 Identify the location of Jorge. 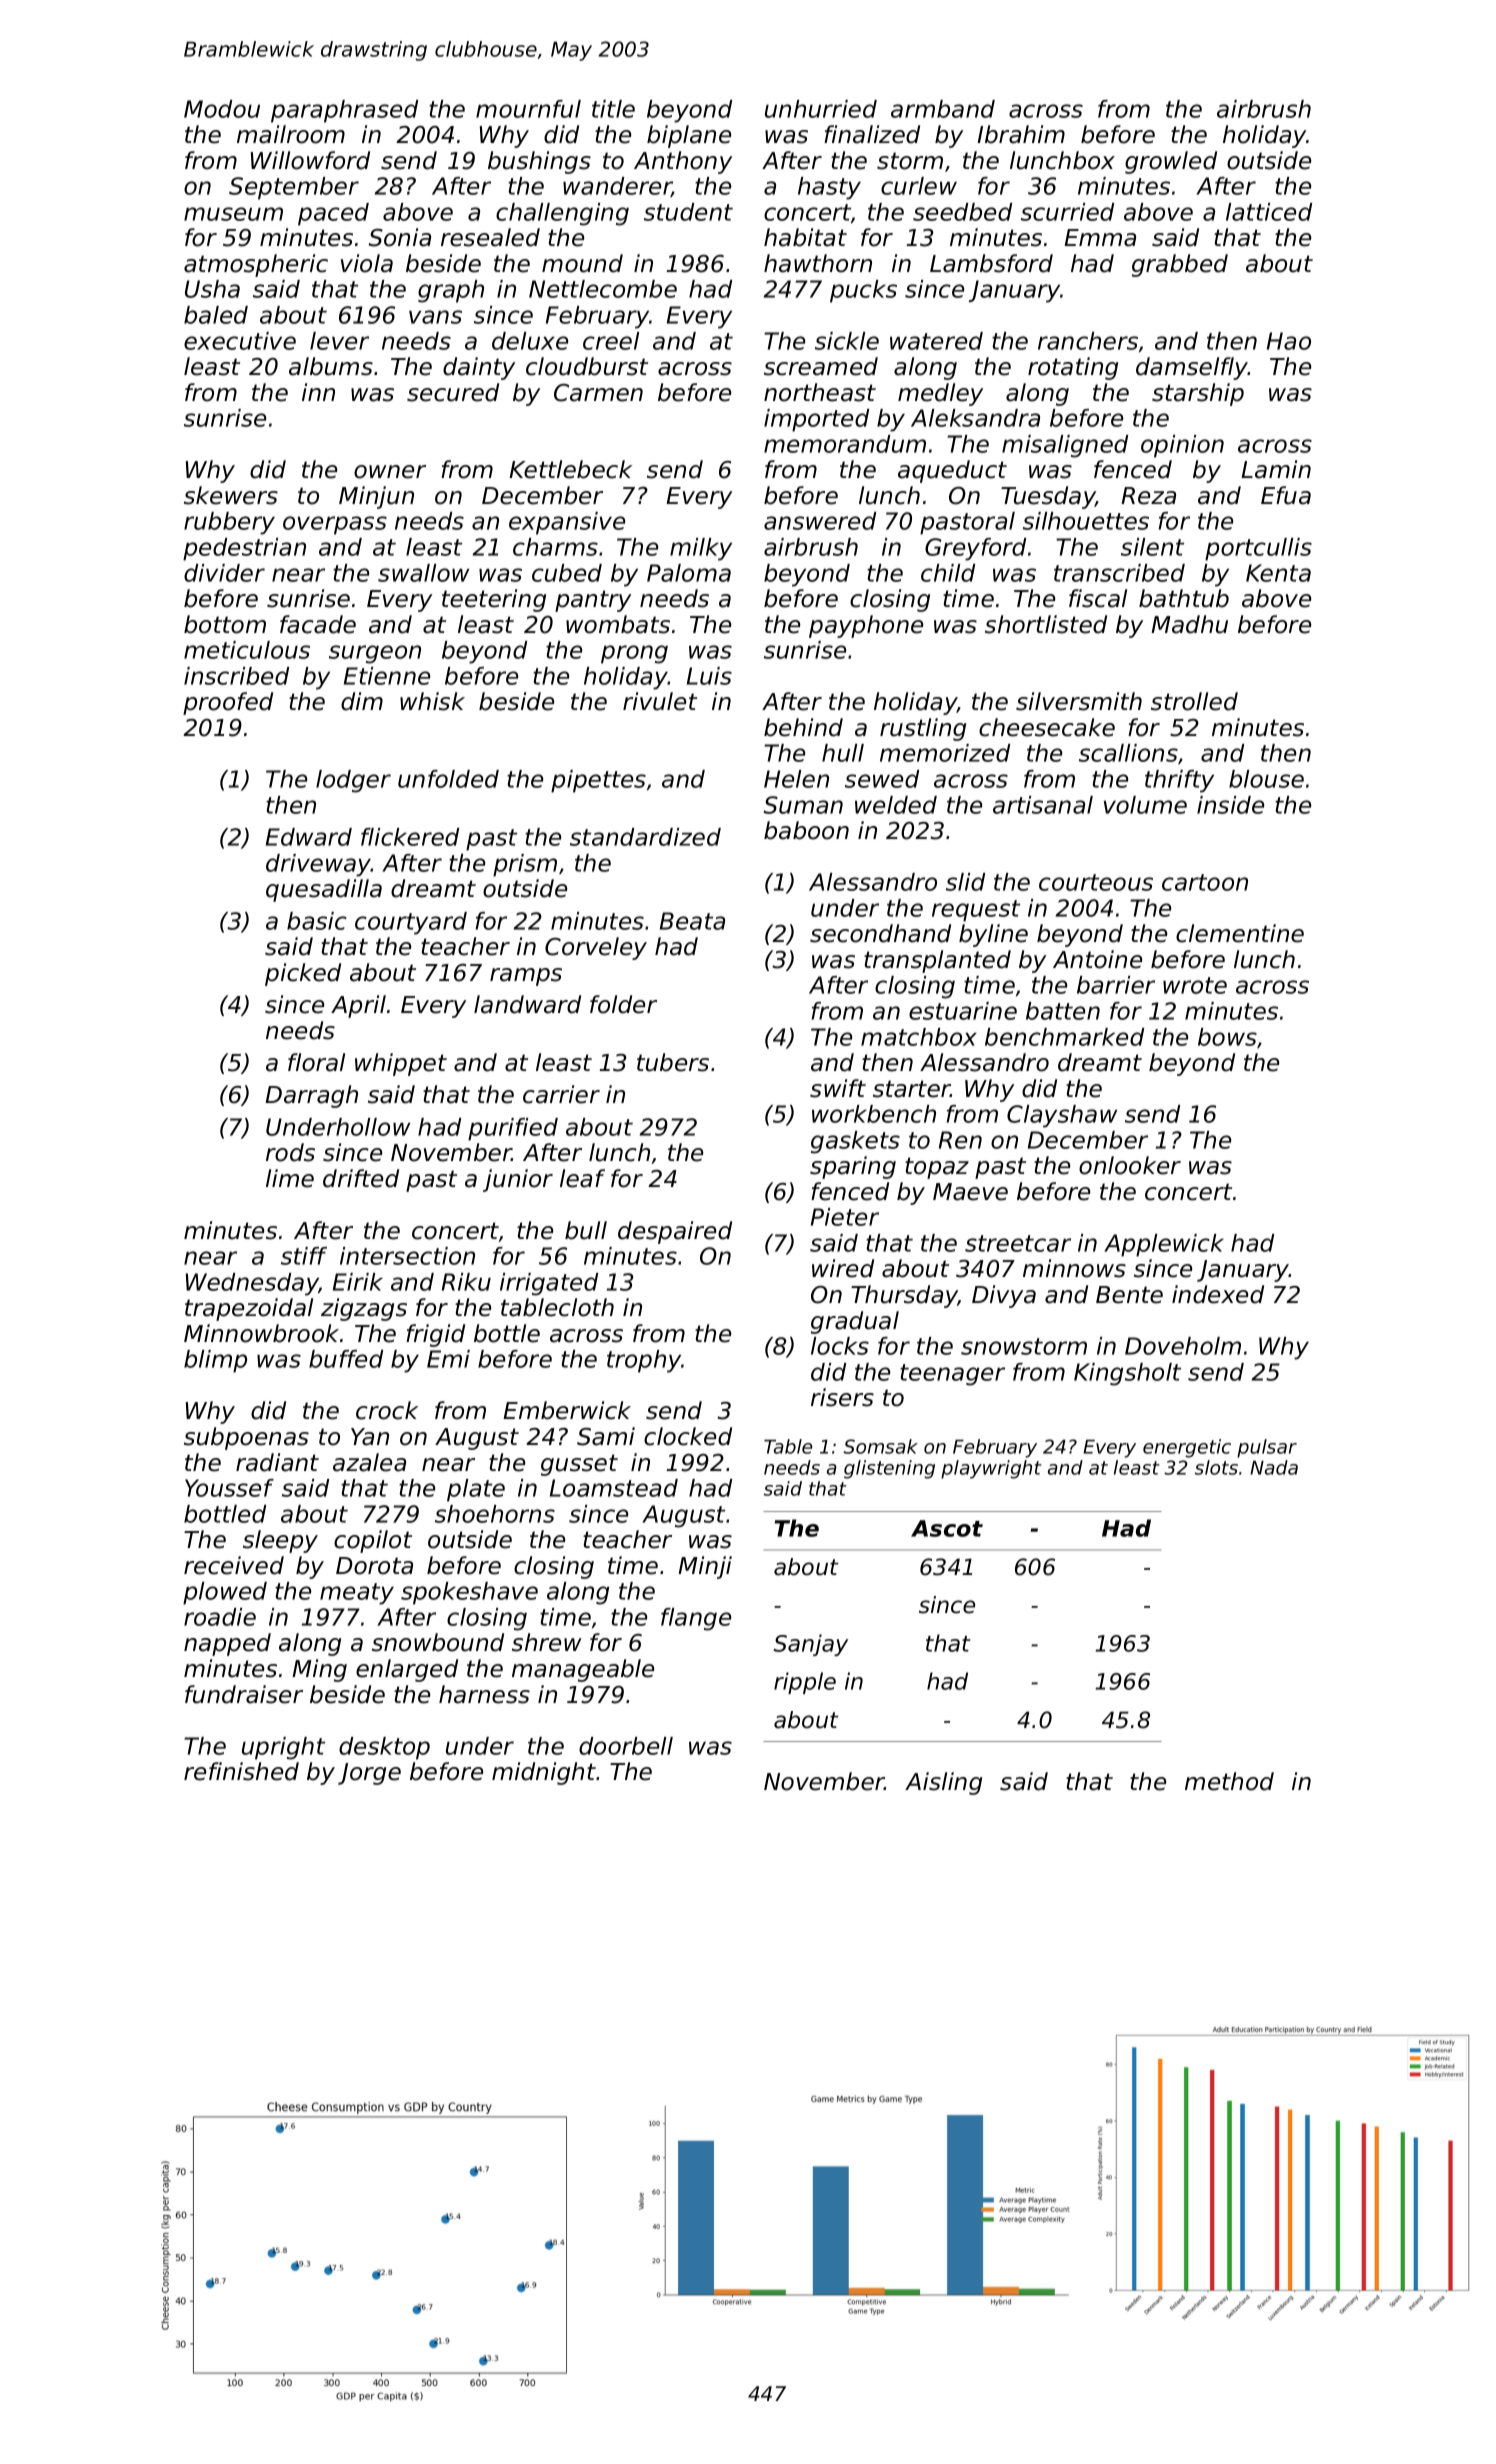
(369, 1774).
